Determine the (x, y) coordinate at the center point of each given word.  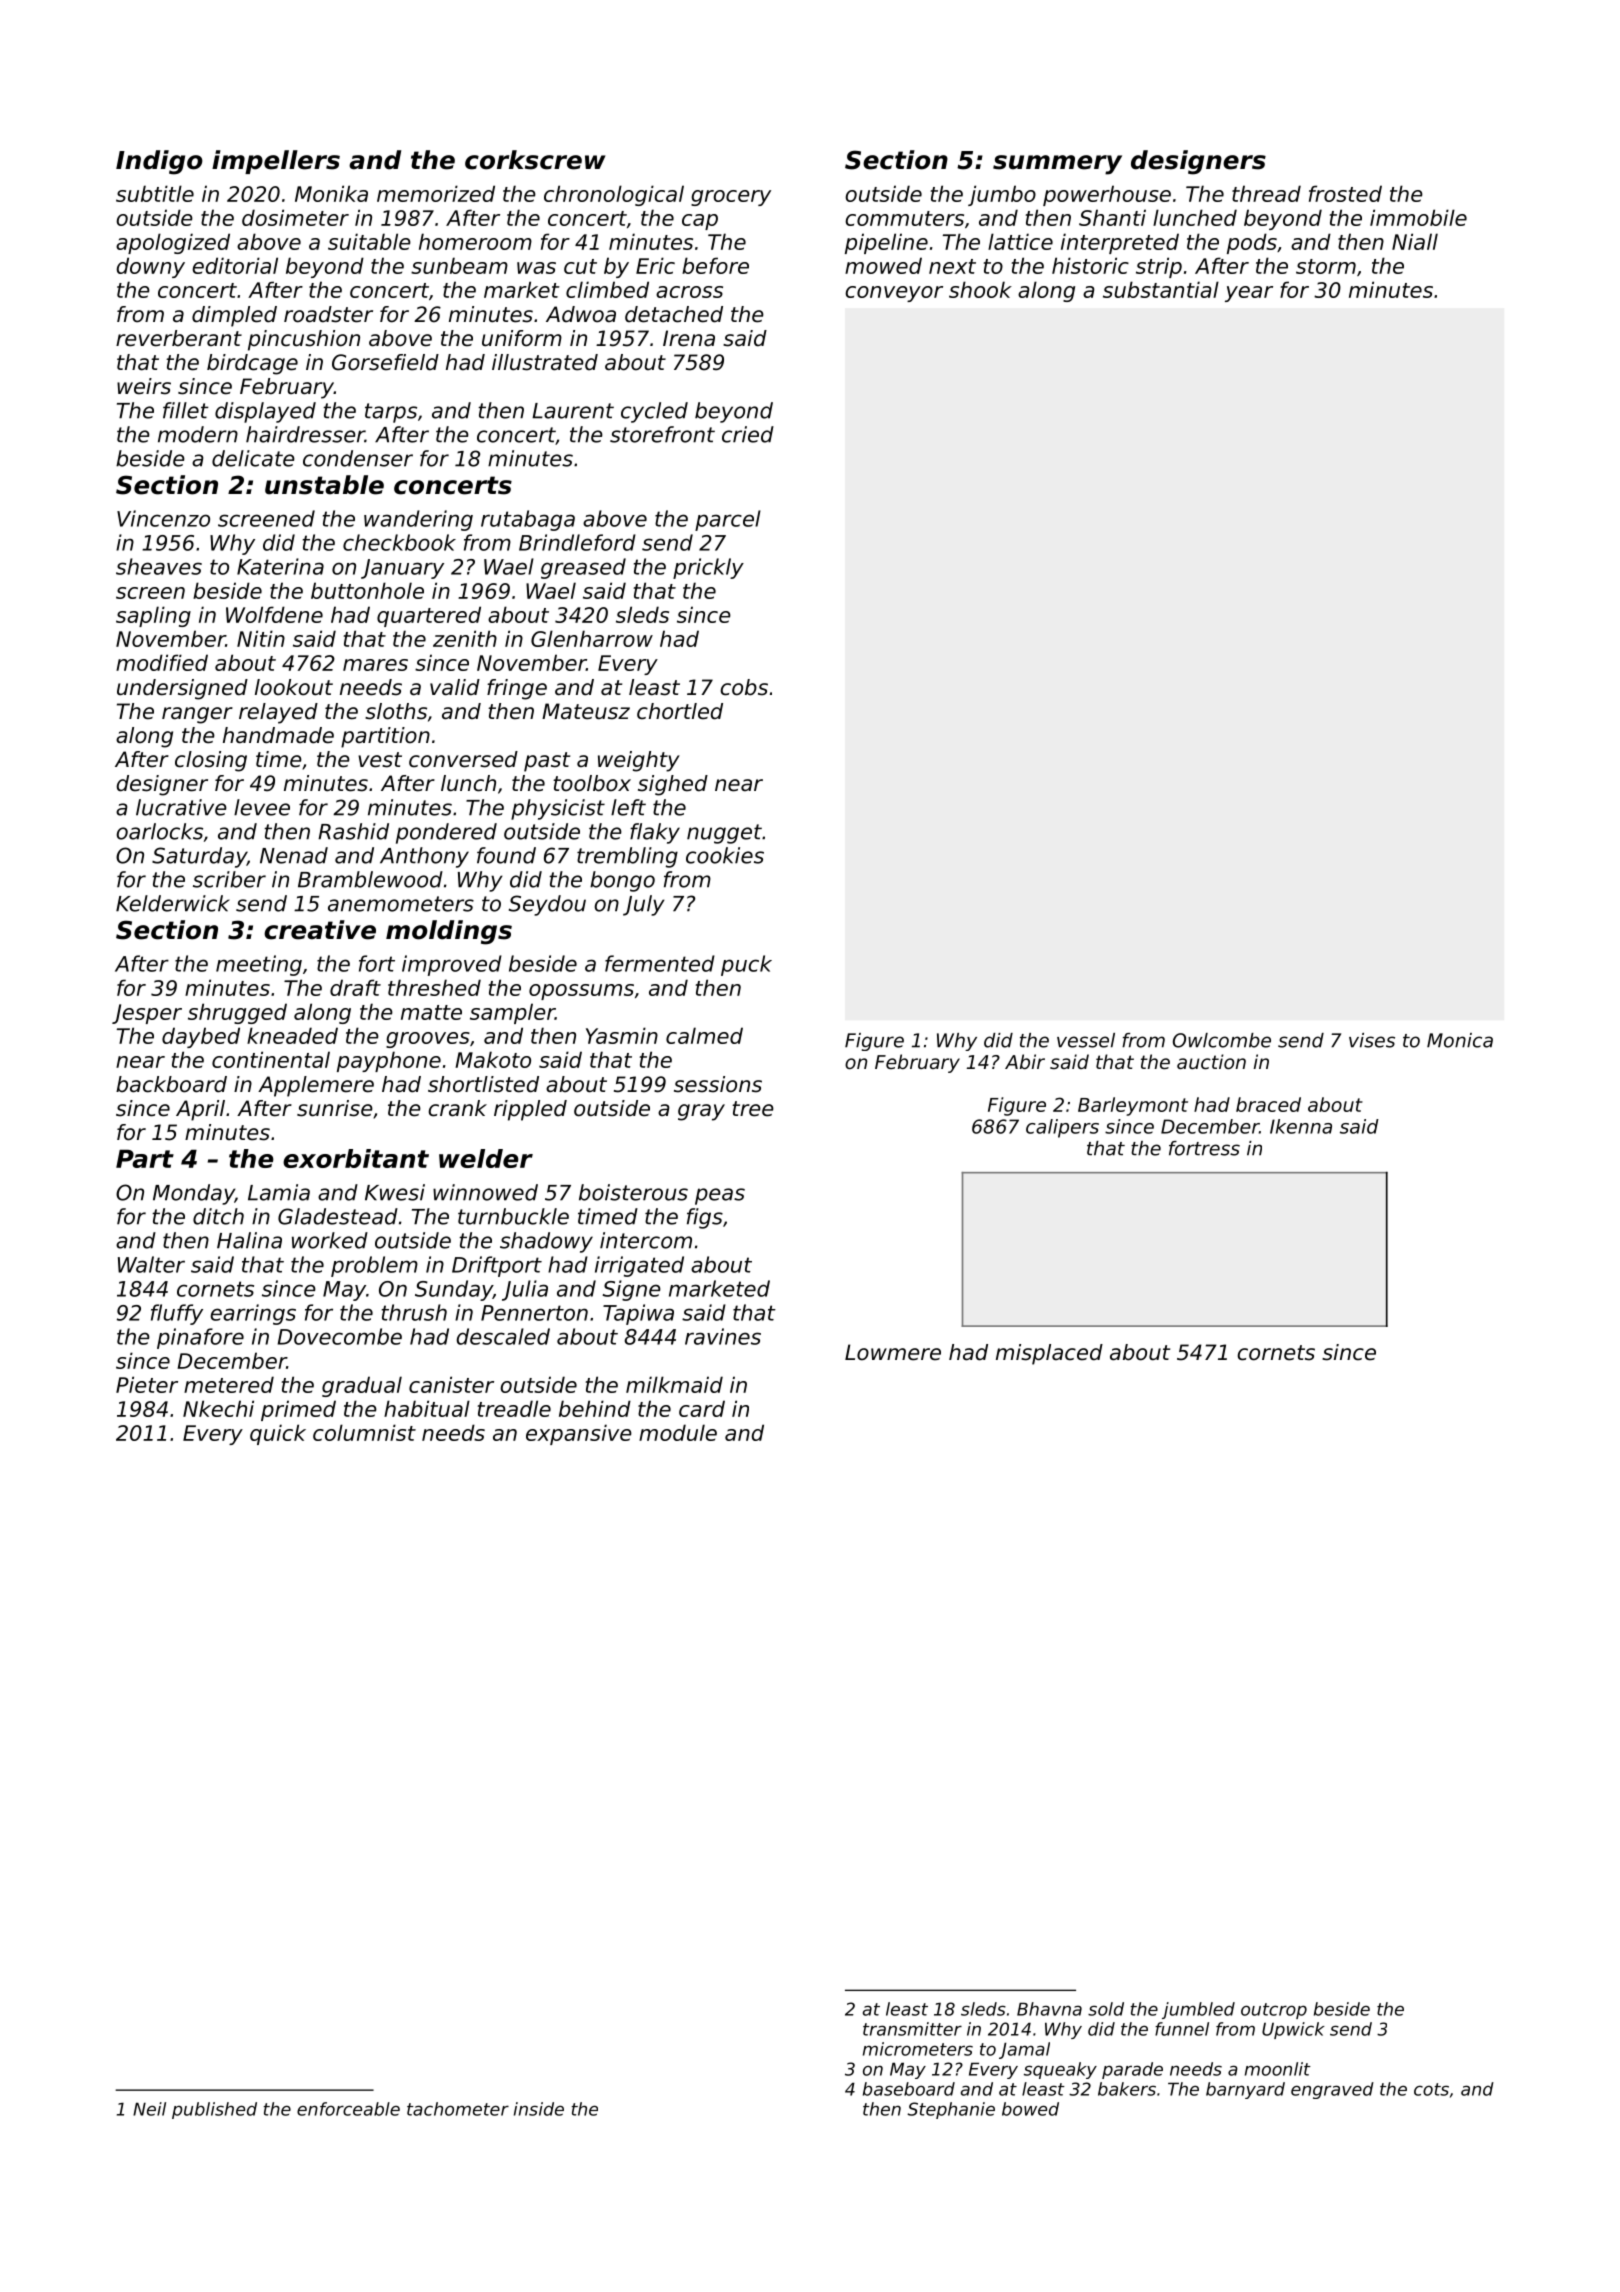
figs (705, 1218)
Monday (194, 1194)
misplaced (1049, 1354)
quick (278, 1434)
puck (746, 965)
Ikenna (1301, 1126)
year (1249, 294)
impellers (276, 162)
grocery (731, 198)
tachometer (458, 2109)
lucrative (181, 807)
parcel (728, 520)
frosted (1345, 193)
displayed (265, 412)
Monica (1460, 1040)
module (678, 1432)
